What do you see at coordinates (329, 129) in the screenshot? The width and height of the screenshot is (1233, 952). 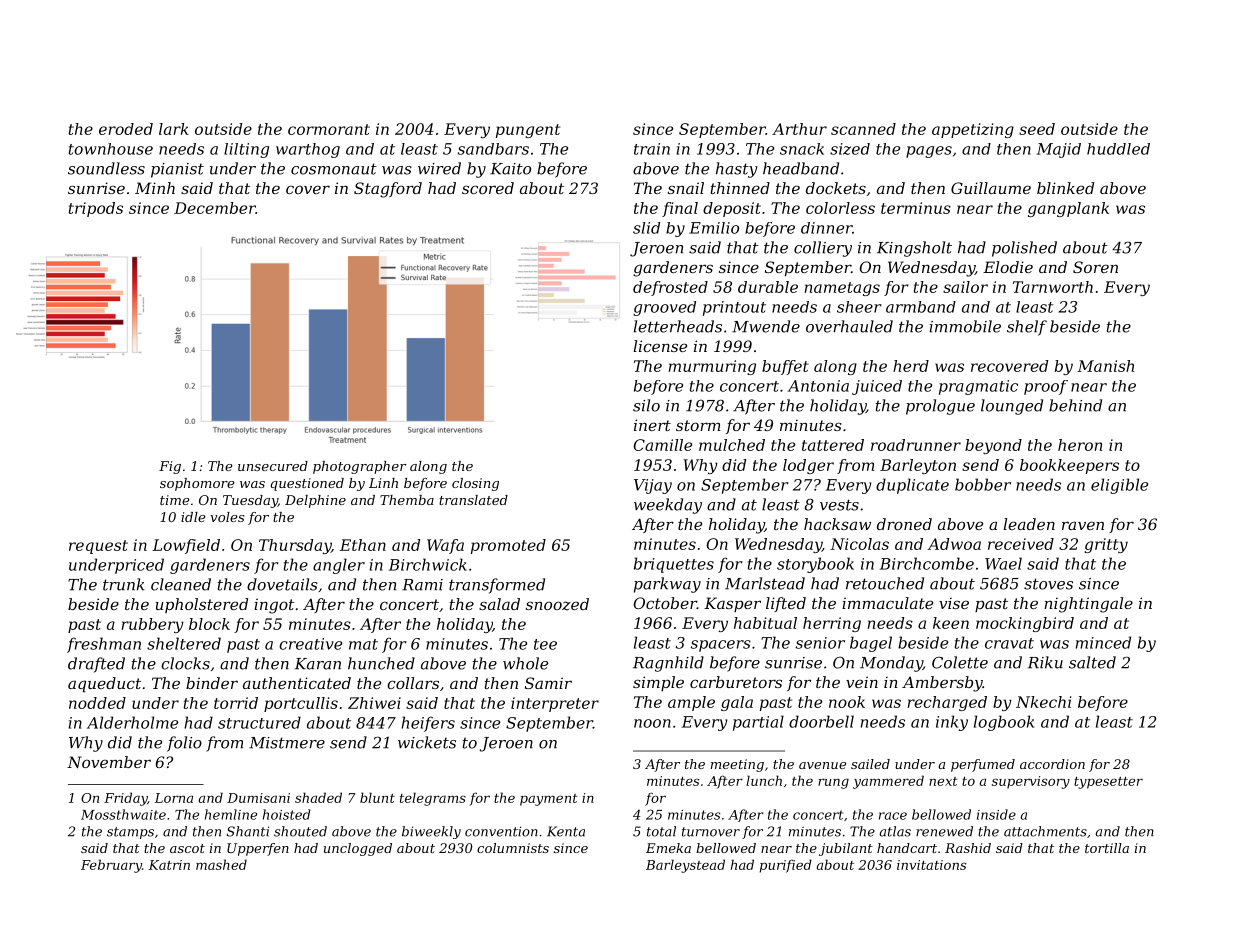 I see `cormorant` at bounding box center [329, 129].
